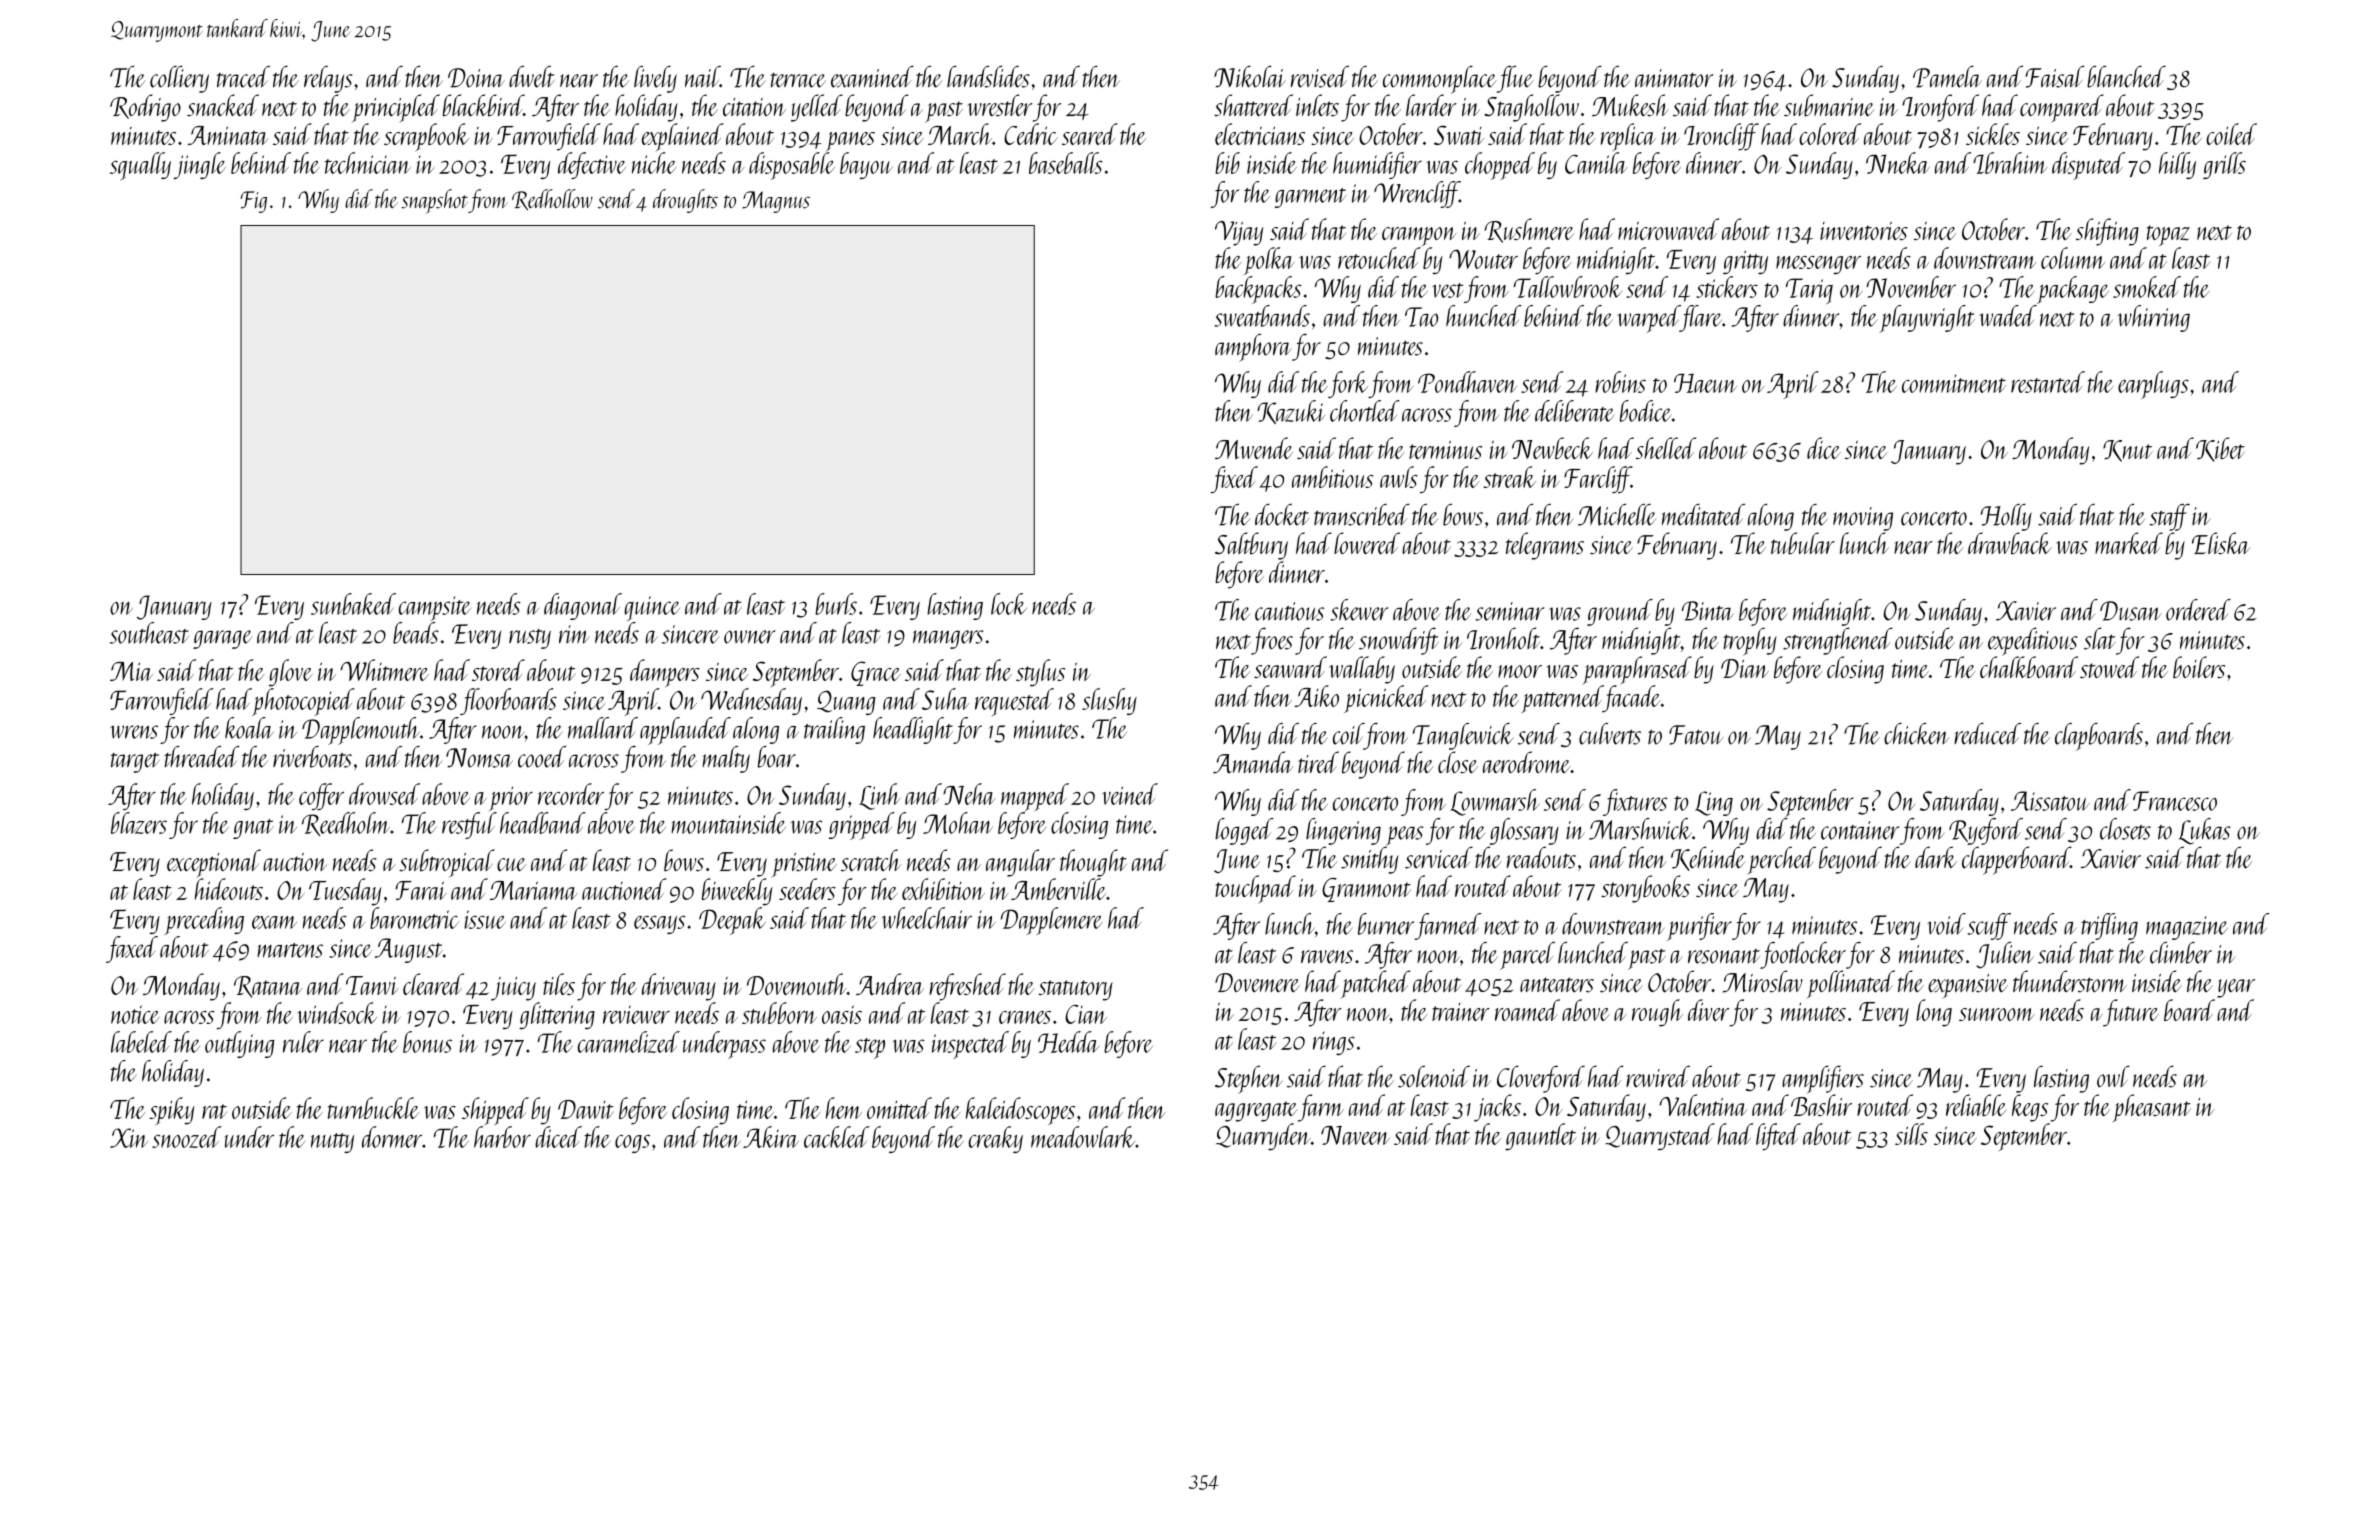  Describe the element at coordinates (1936, 857) in the screenshot. I see `dark` at that location.
